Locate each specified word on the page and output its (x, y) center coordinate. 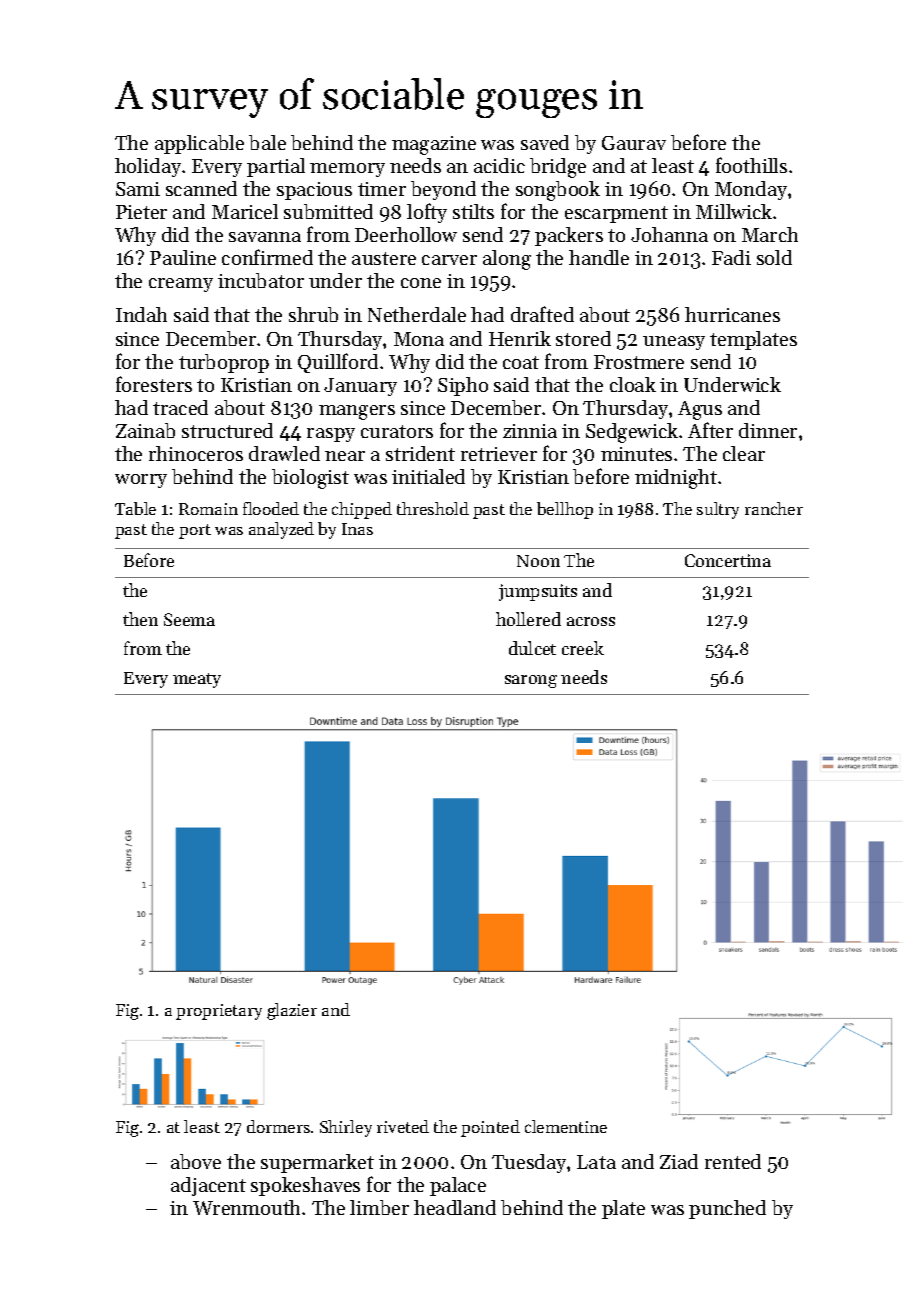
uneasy (674, 343)
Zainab (145, 430)
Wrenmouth (246, 1207)
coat (521, 362)
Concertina (728, 560)
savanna (265, 237)
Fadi (731, 257)
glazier (292, 1011)
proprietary (219, 1012)
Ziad (679, 1161)
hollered (528, 619)
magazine (434, 145)
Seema (189, 619)
